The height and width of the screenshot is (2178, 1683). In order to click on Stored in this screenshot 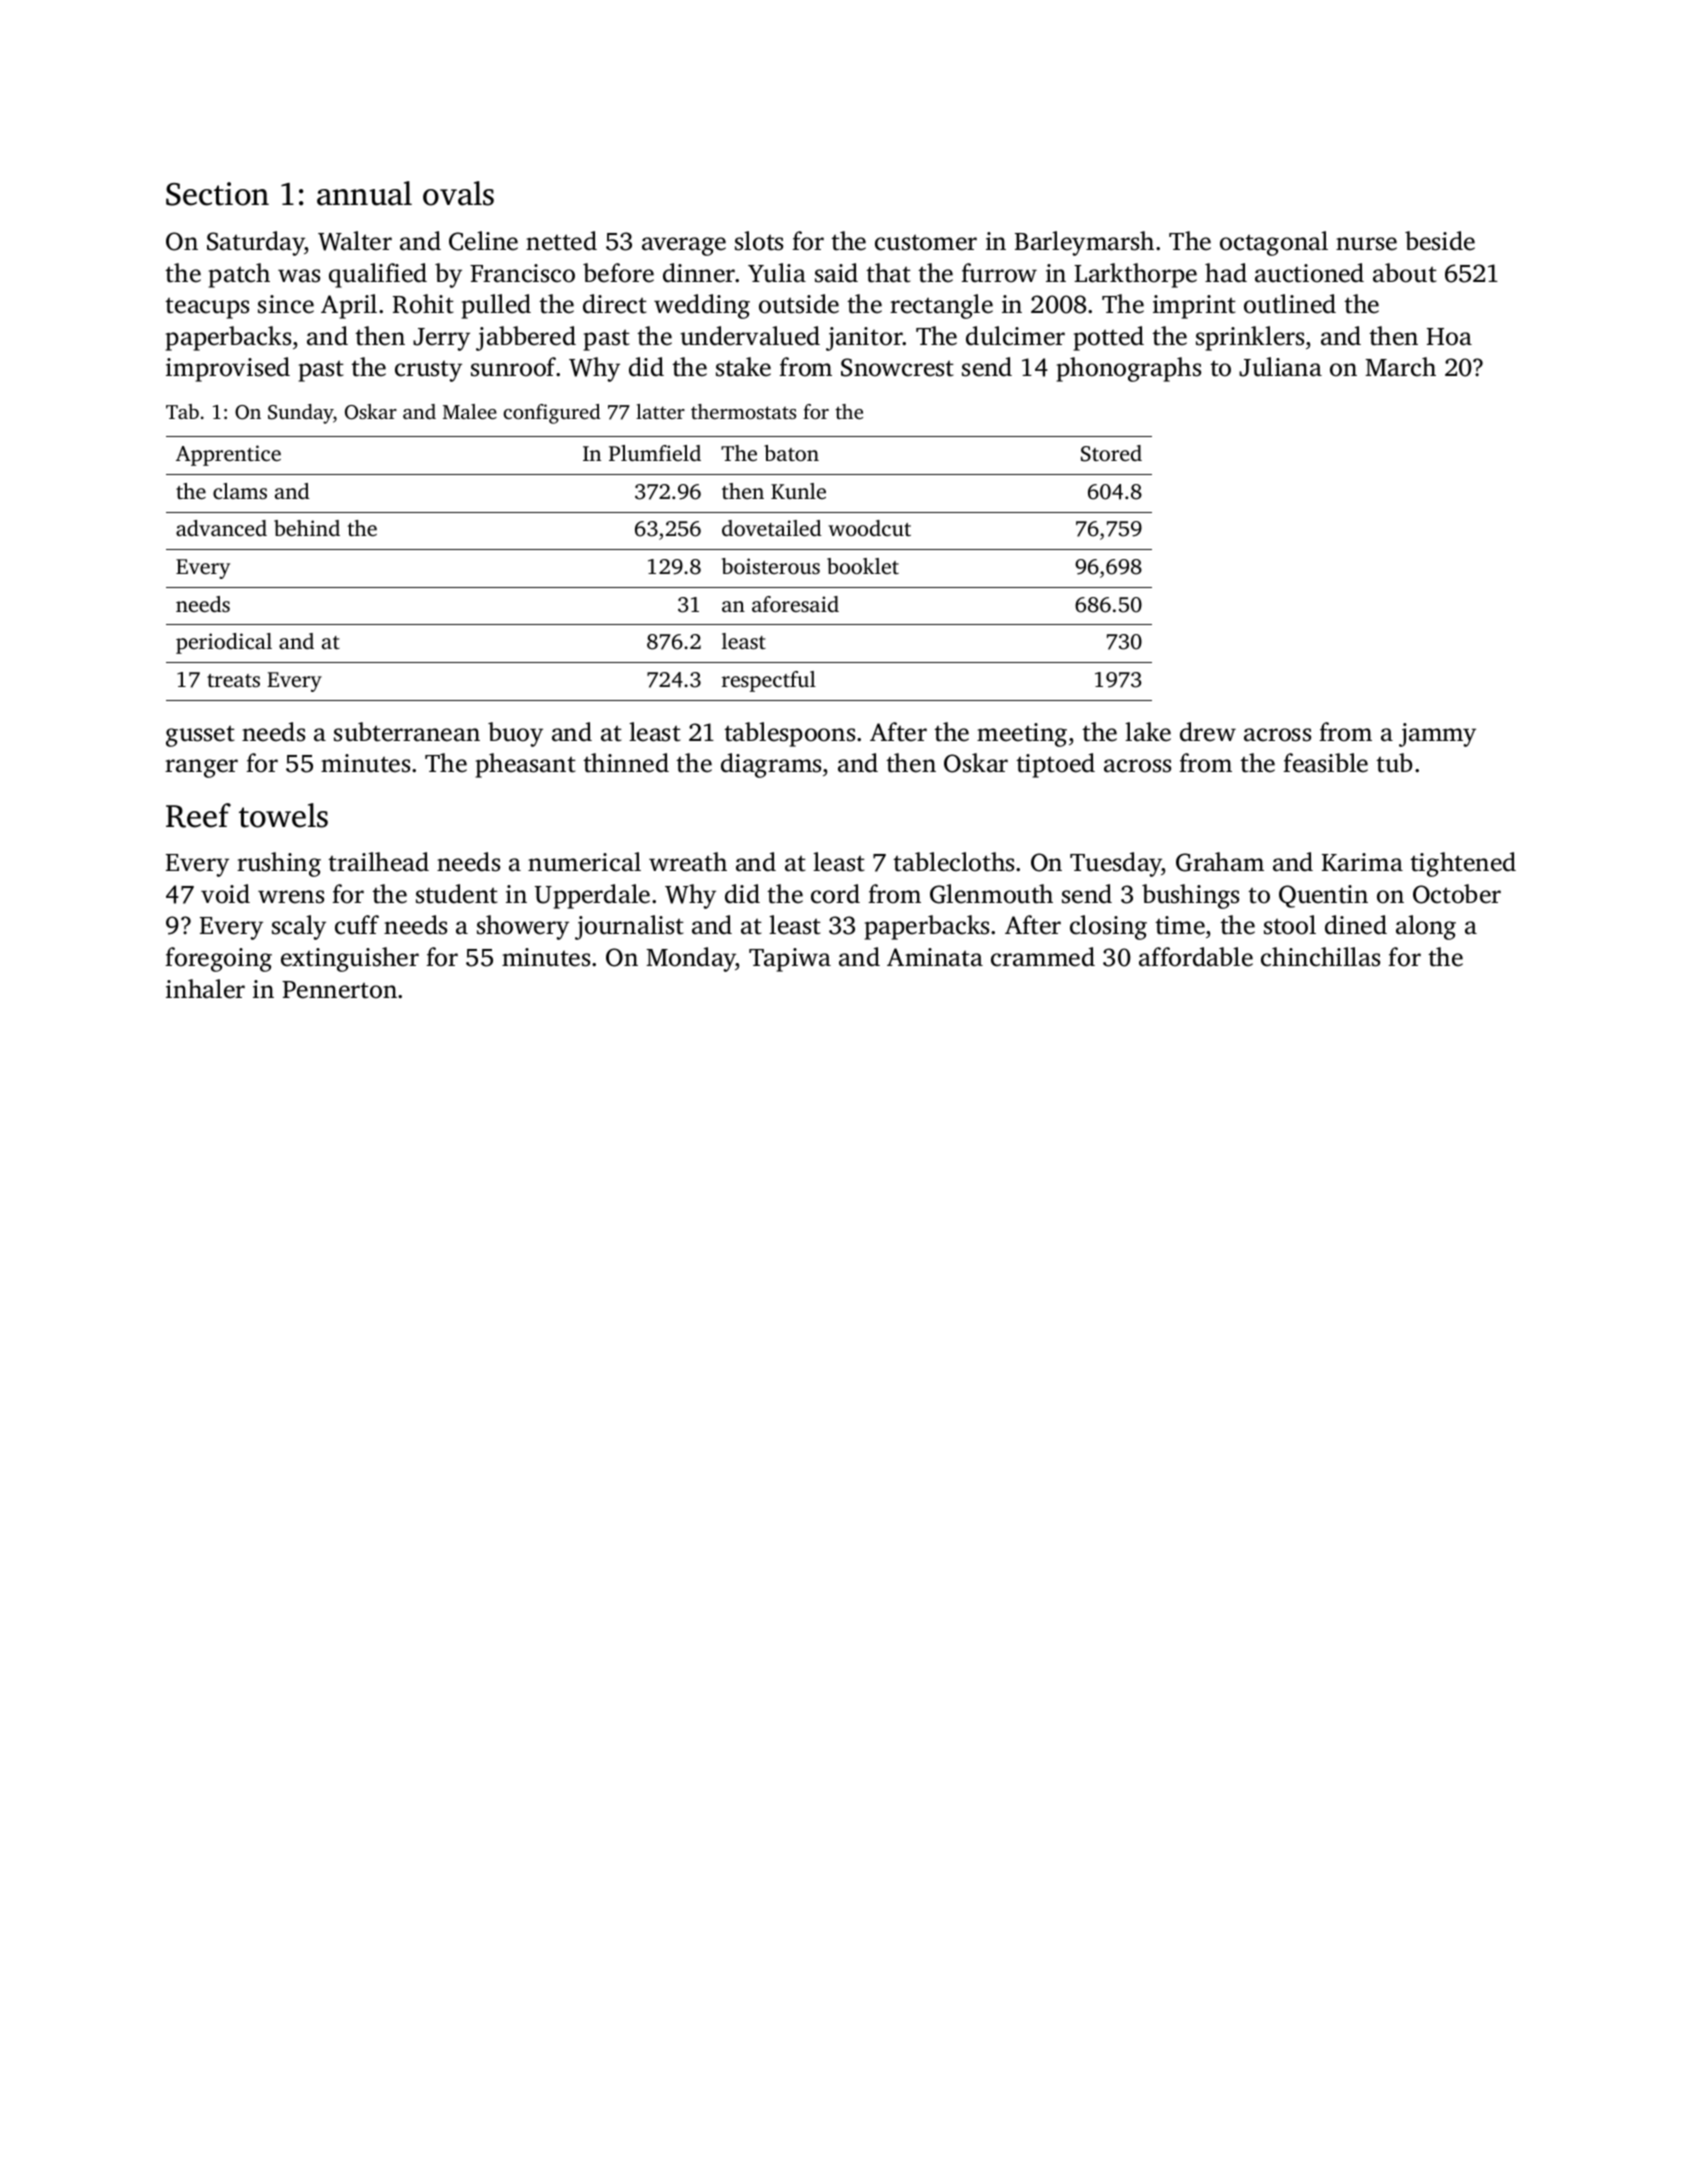, I will do `click(1111, 453)`.
